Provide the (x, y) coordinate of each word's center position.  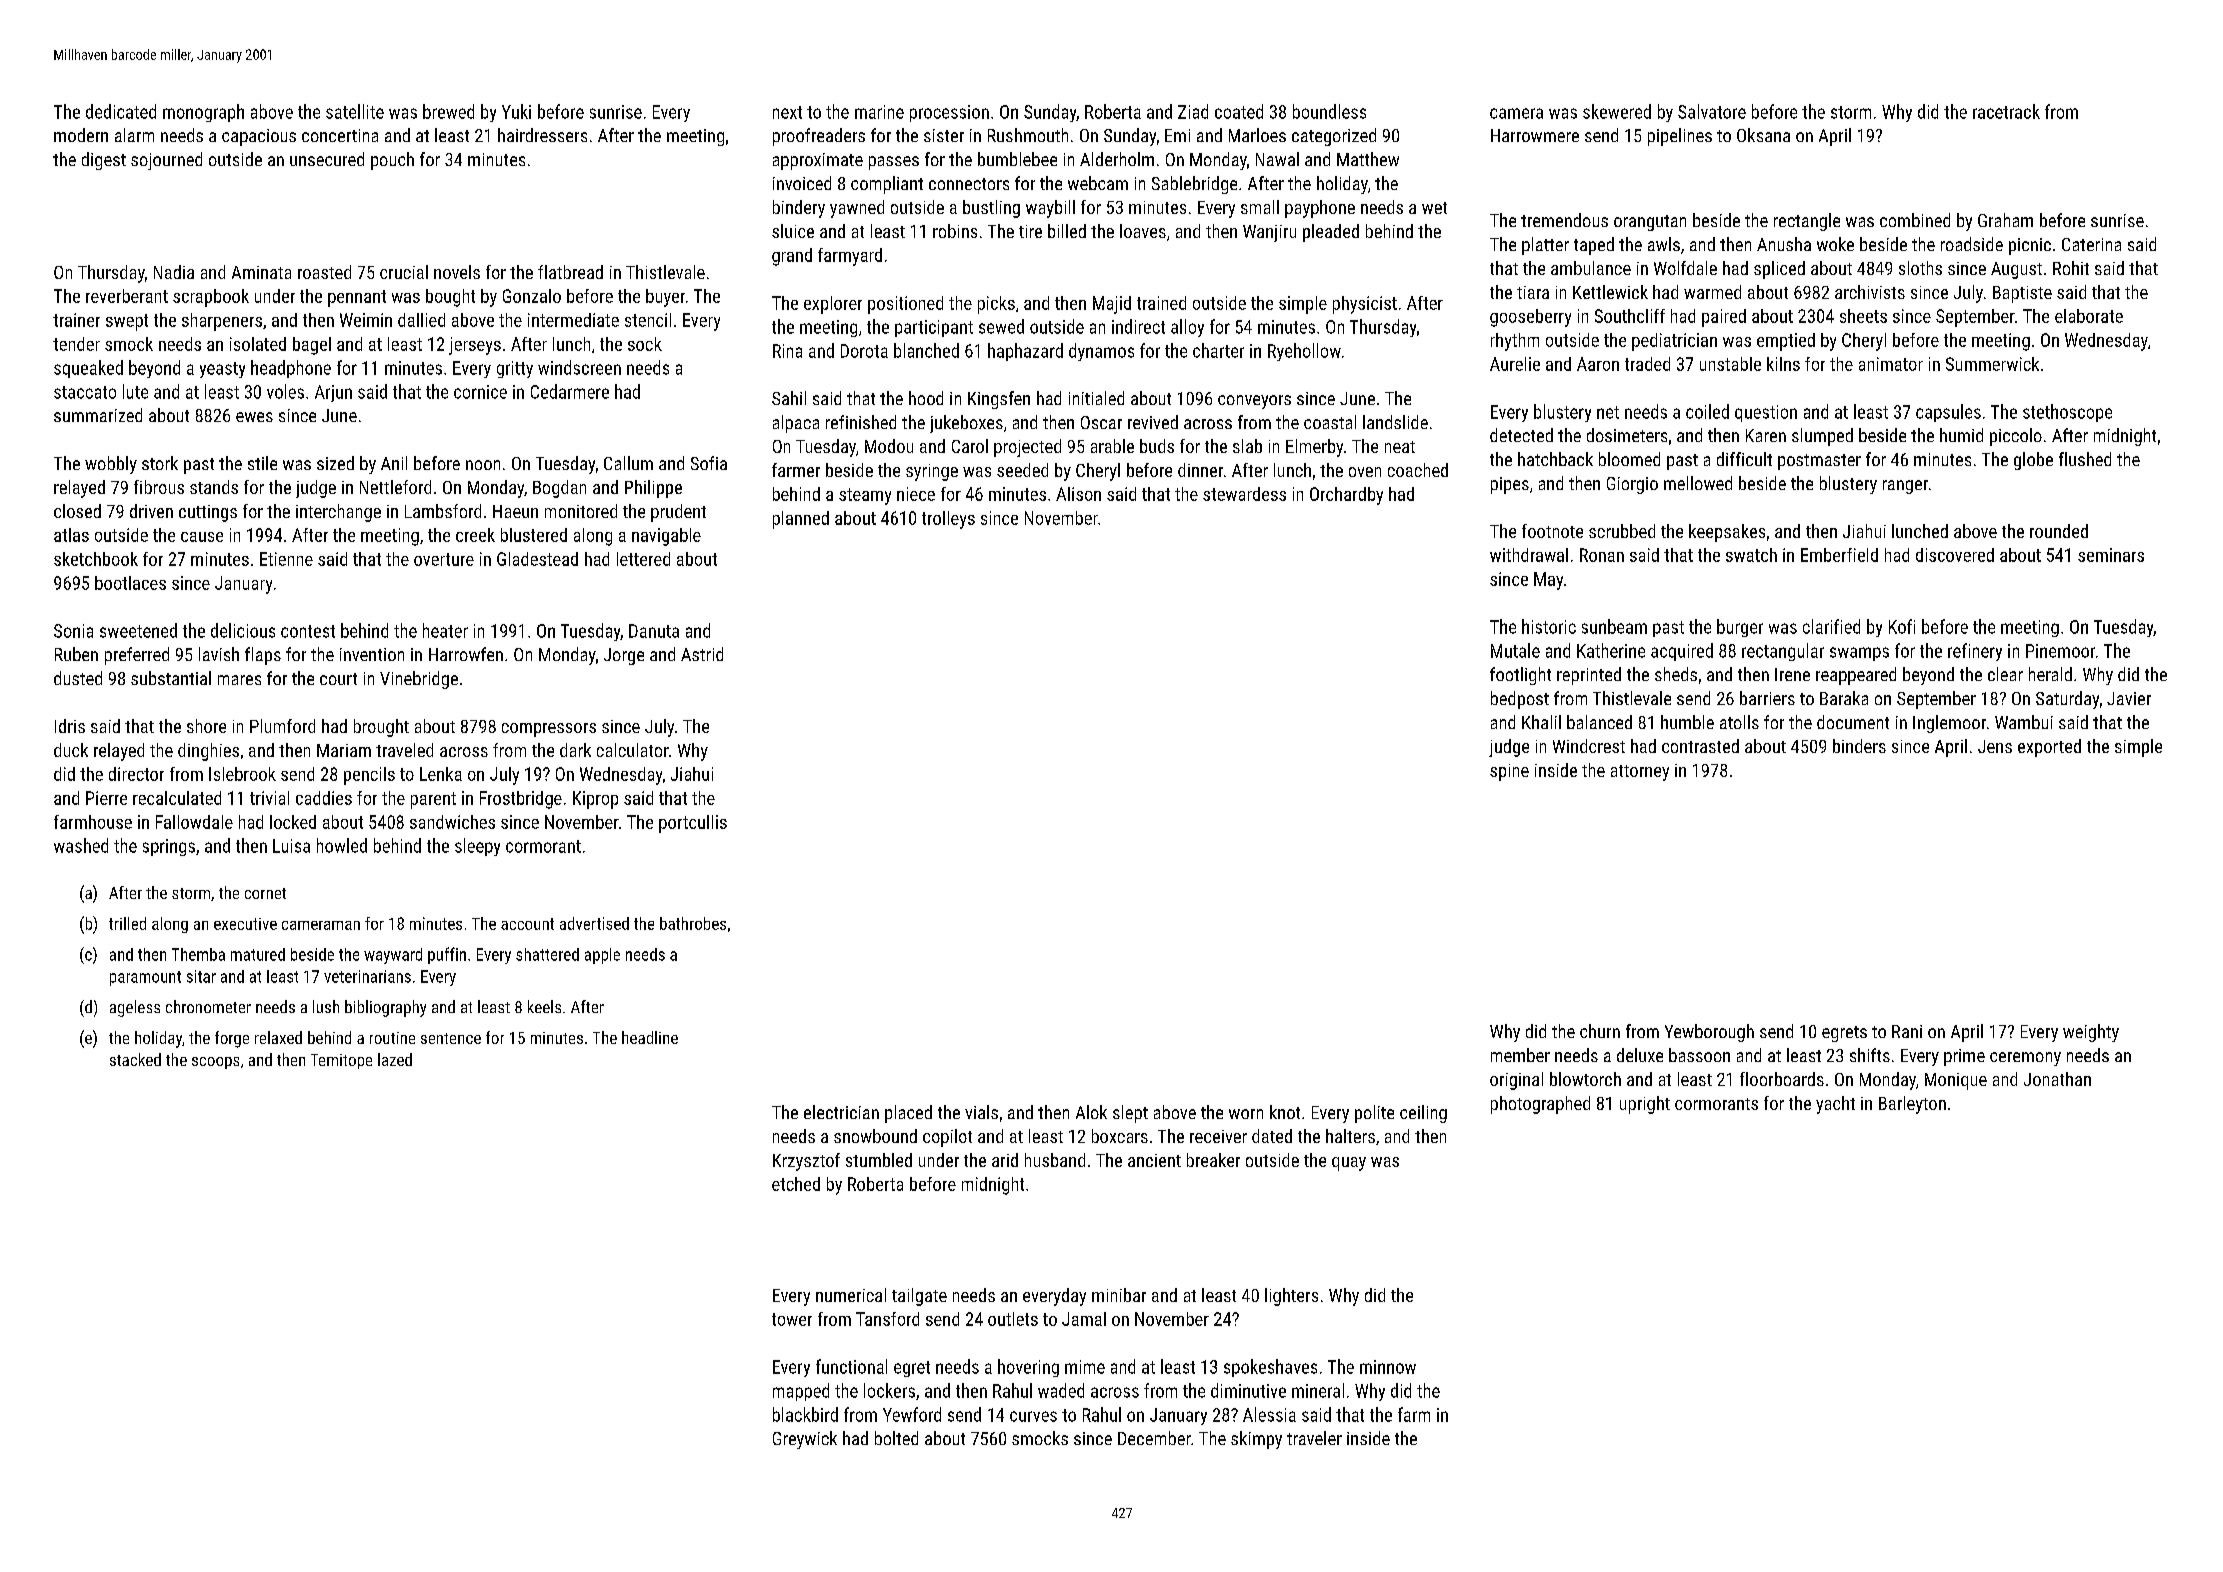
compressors (549, 730)
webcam (1098, 183)
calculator (633, 750)
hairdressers (542, 135)
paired (1724, 318)
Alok (1091, 1112)
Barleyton (1912, 1105)
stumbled (879, 1160)
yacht (1835, 1105)
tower (792, 1319)
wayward (393, 956)
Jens (1995, 746)
